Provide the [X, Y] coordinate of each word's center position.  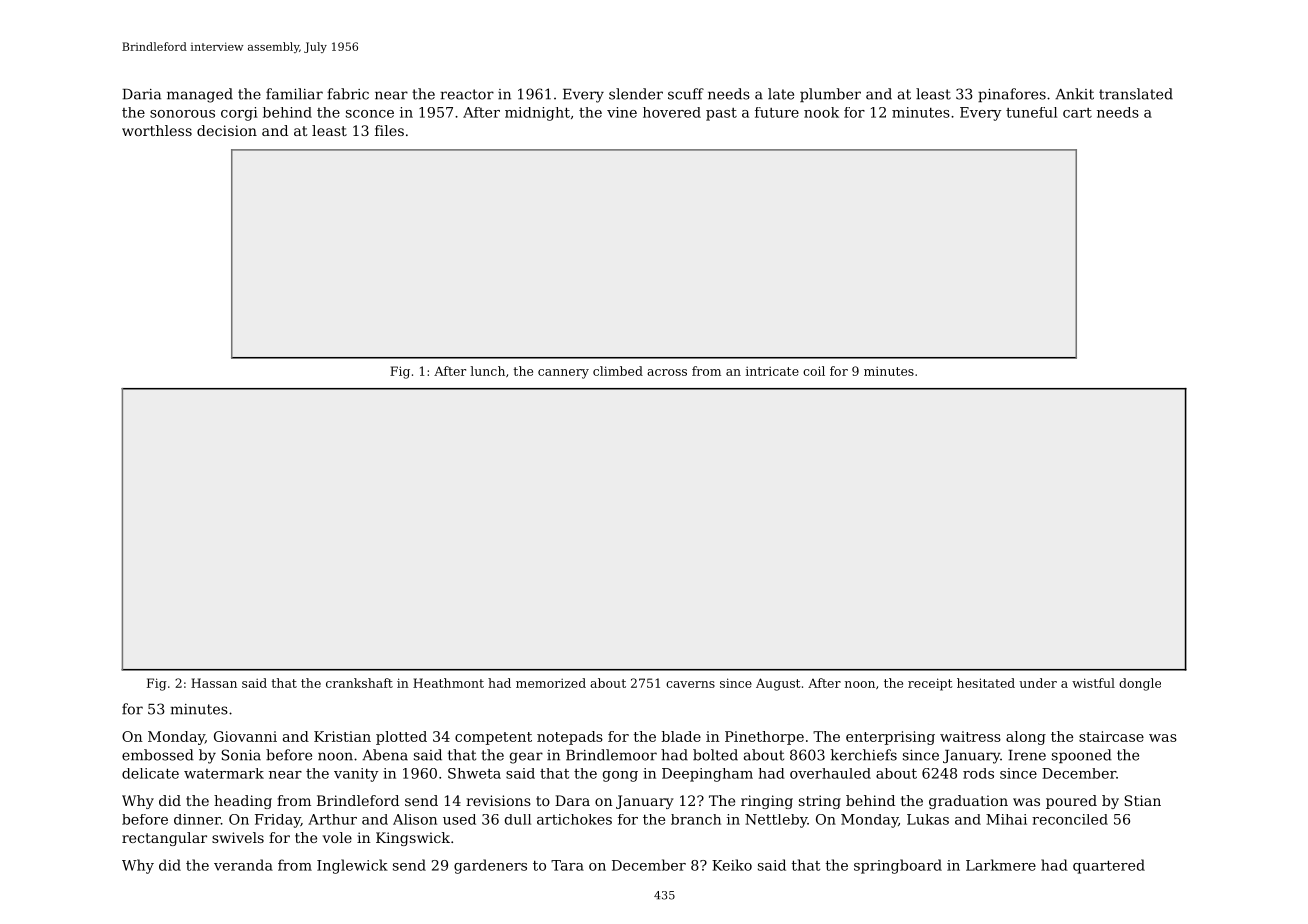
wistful [1093, 683]
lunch [487, 371]
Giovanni [245, 736]
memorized [551, 683]
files [389, 130]
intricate [772, 371]
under [1038, 683]
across [667, 372]
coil [814, 371]
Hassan [214, 683]
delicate [150, 773]
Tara [567, 865]
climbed [618, 371]
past [721, 114]
